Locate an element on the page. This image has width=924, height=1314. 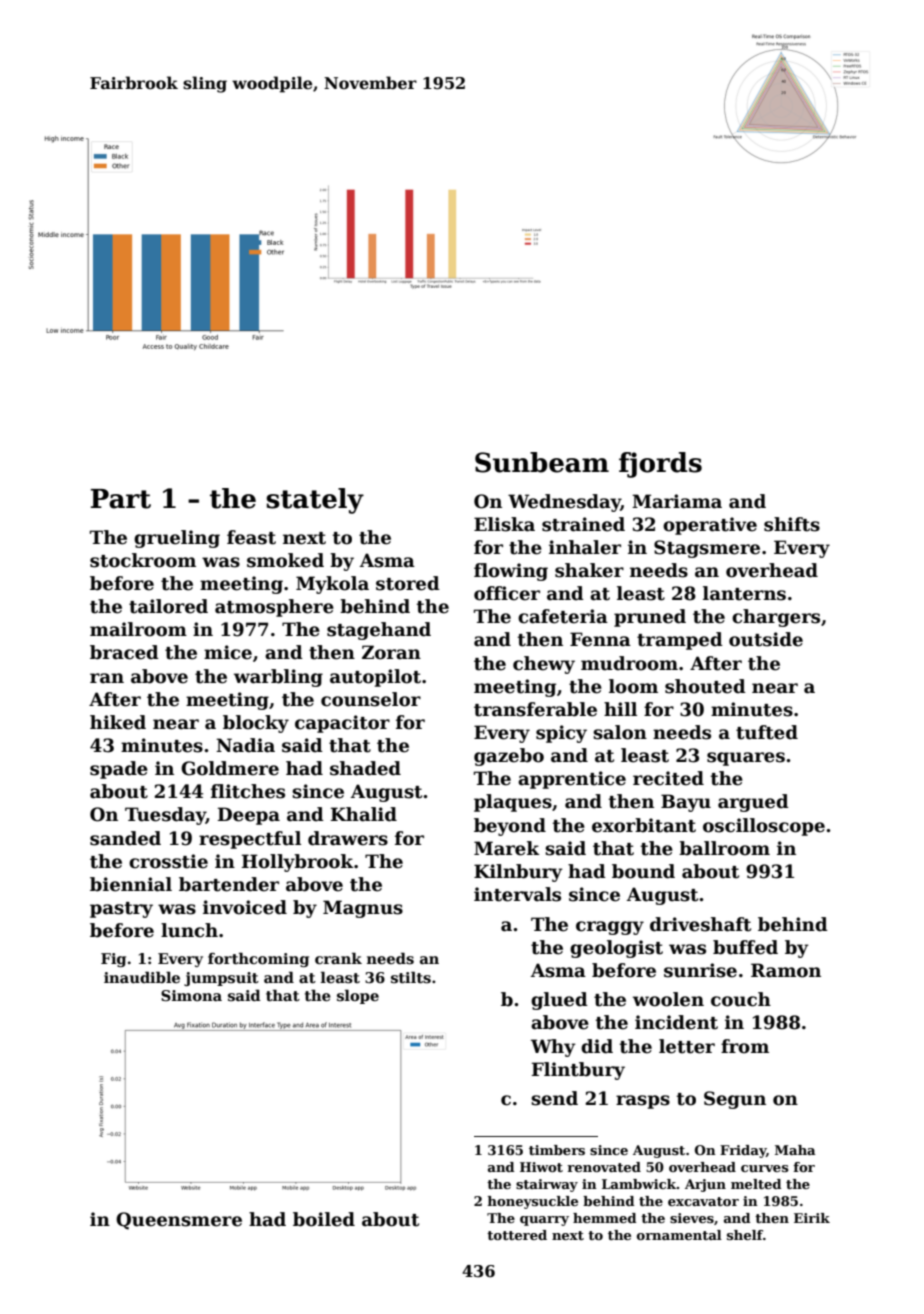
fjords is located at coordinates (660, 465).
